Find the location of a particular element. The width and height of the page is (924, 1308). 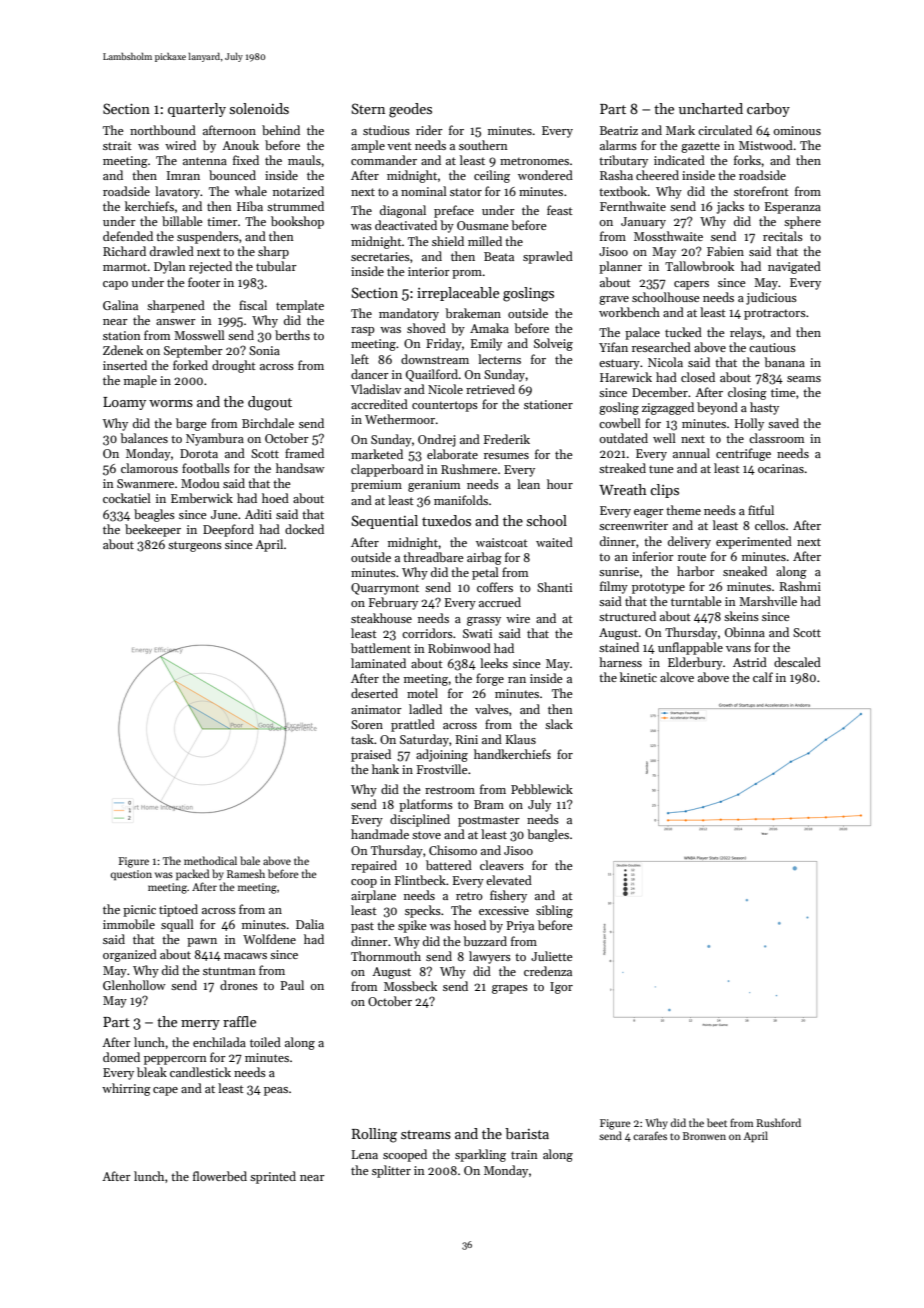

quarterly is located at coordinates (197, 110).
